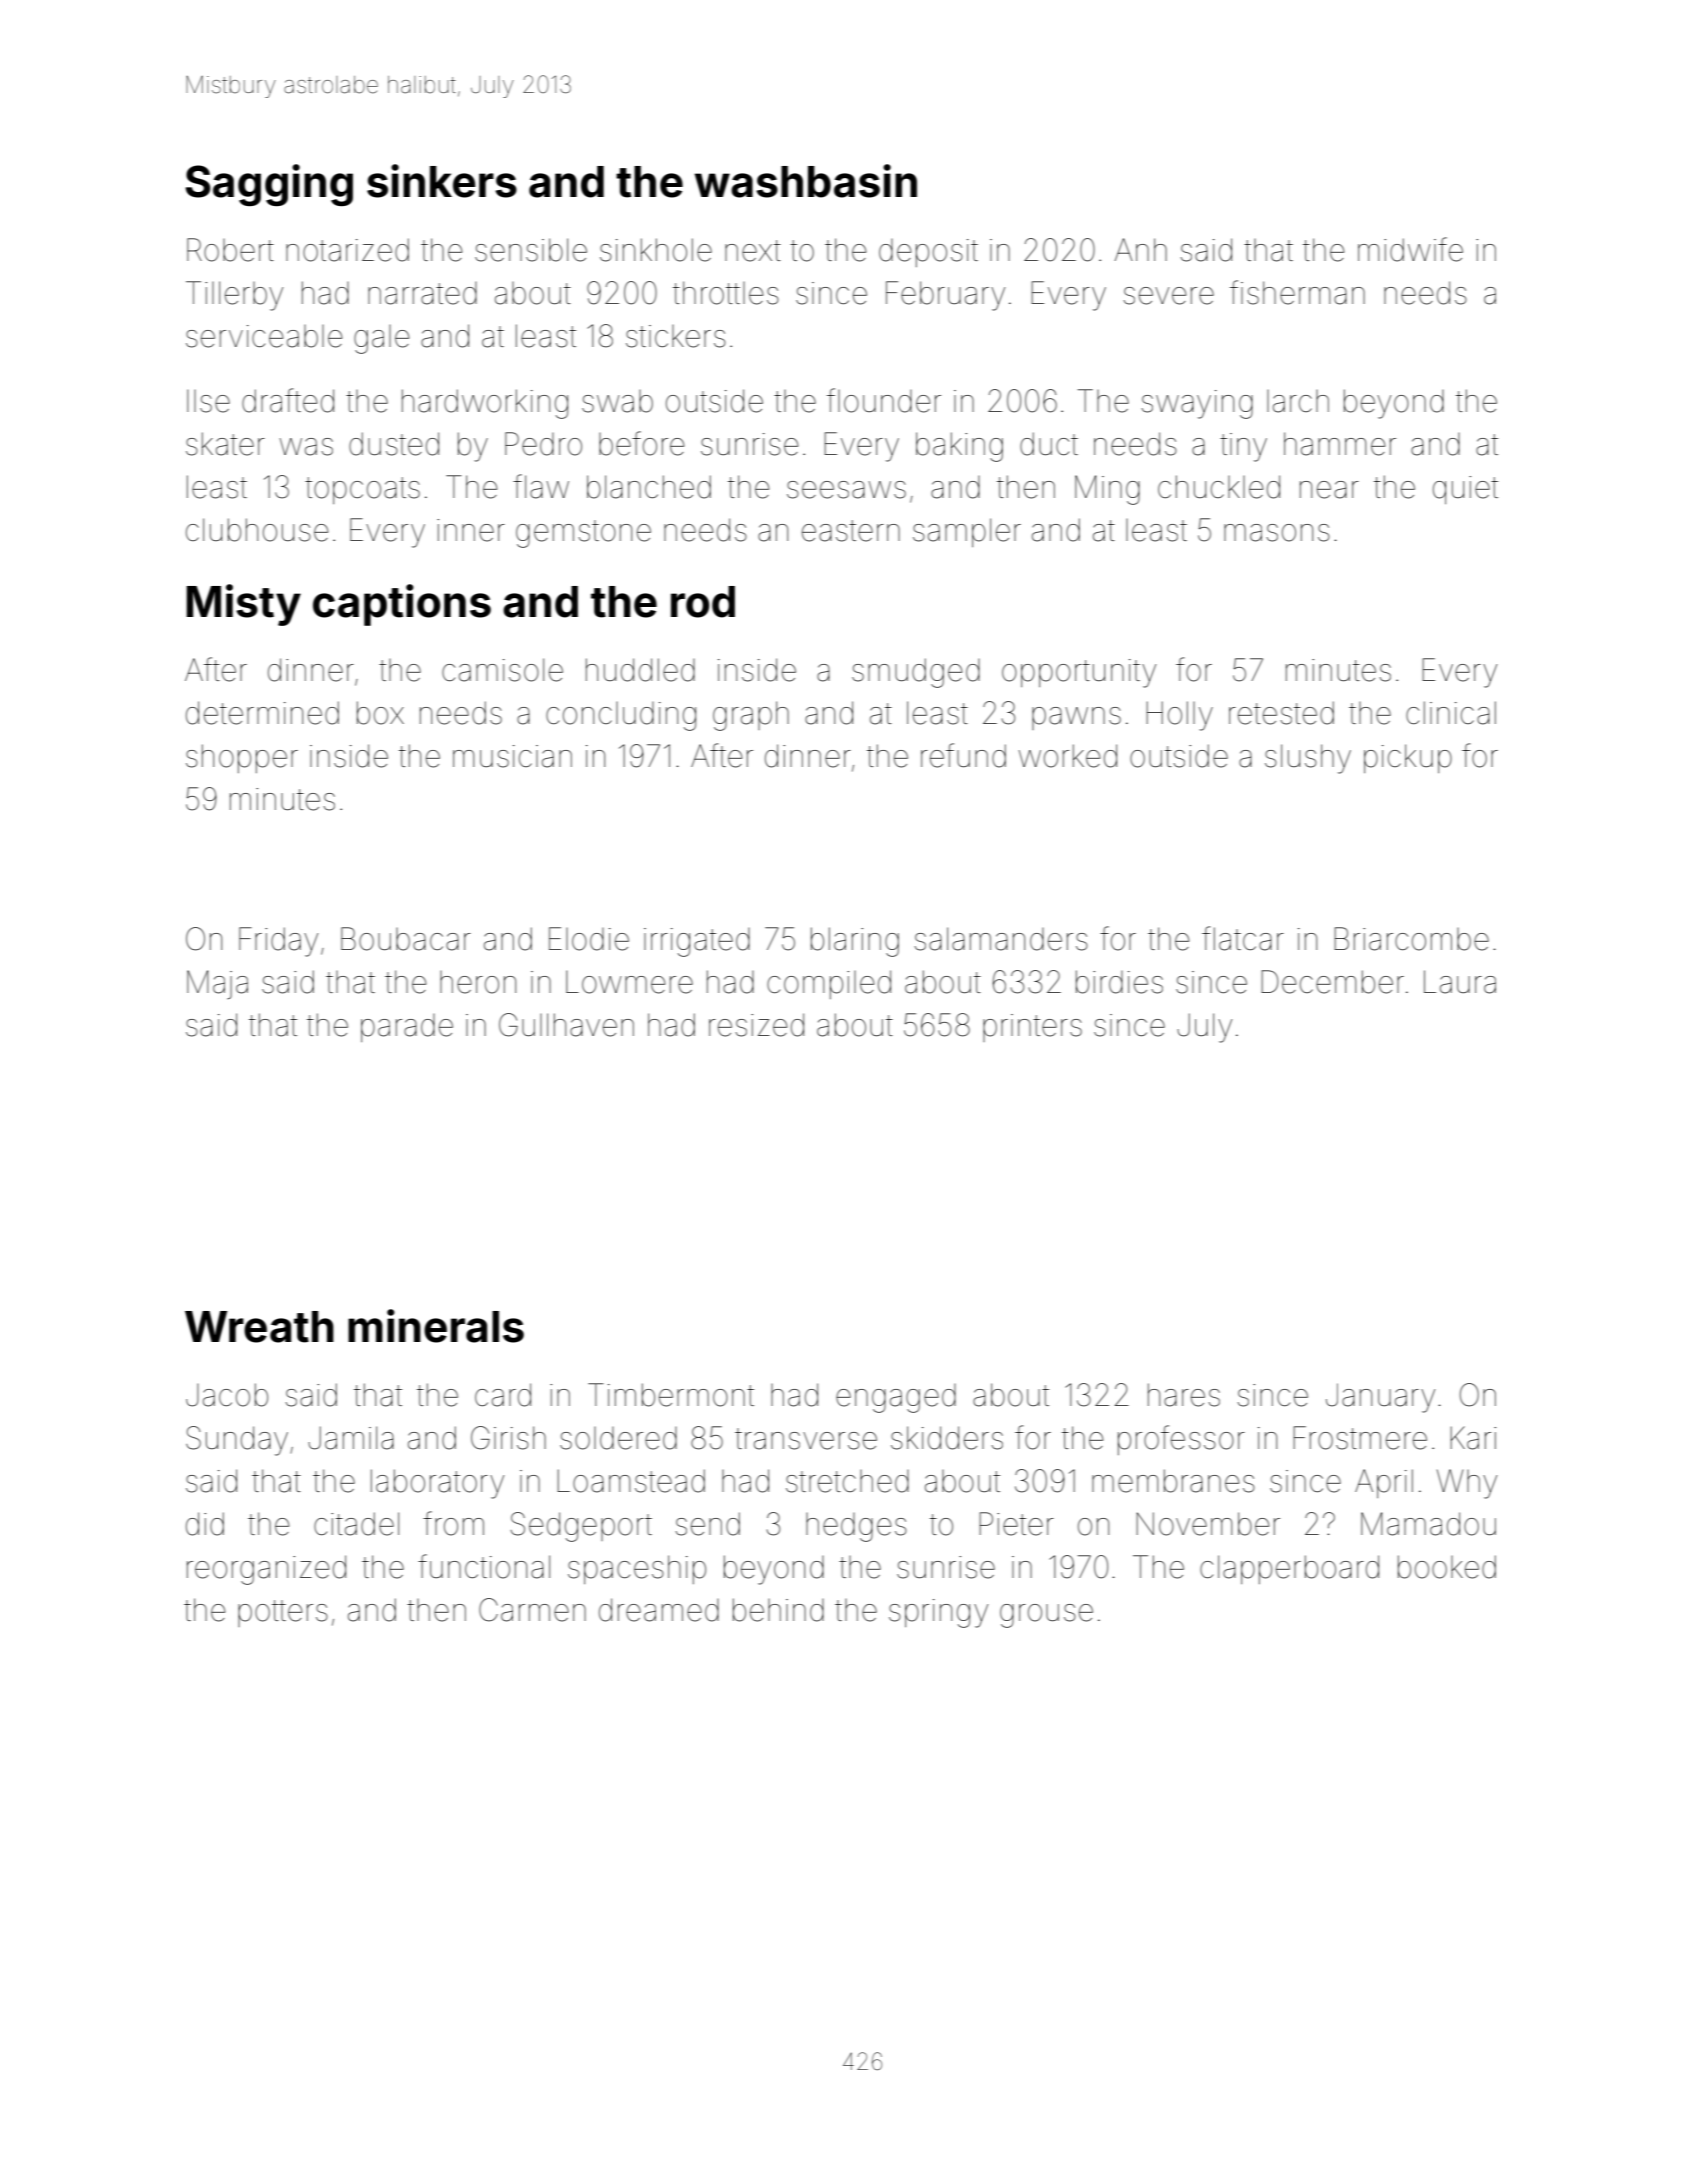  I want to click on November, so click(1208, 1524).
